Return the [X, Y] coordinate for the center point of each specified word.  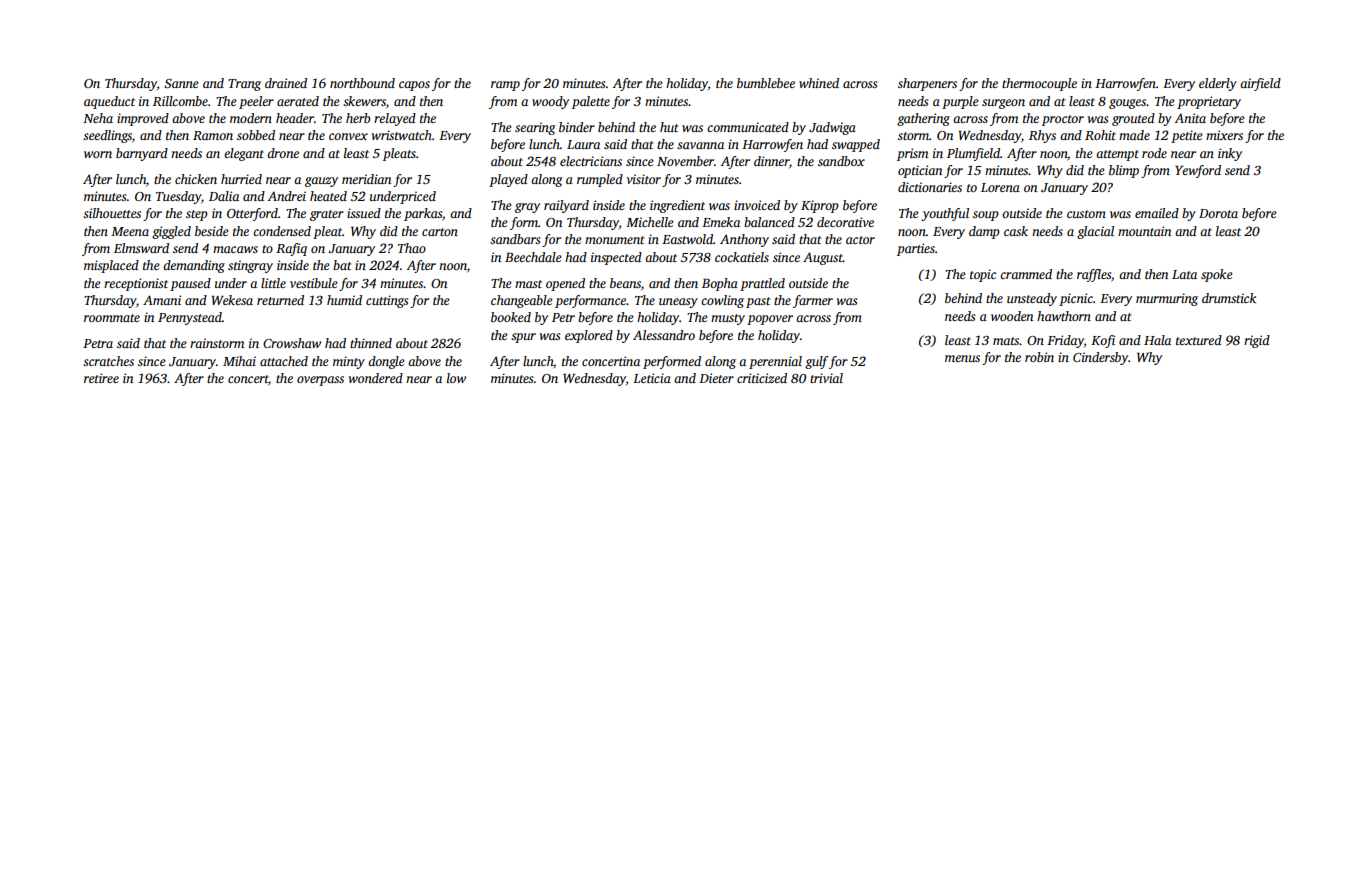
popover [770, 320]
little [273, 283]
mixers [1224, 135]
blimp [1124, 171]
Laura [583, 144]
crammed [1026, 274]
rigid [1257, 341]
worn [98, 154]
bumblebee [766, 83]
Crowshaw [292, 343]
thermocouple [1039, 84]
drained [286, 83]
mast [528, 284]
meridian [366, 179]
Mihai [239, 361]
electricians [591, 161]
